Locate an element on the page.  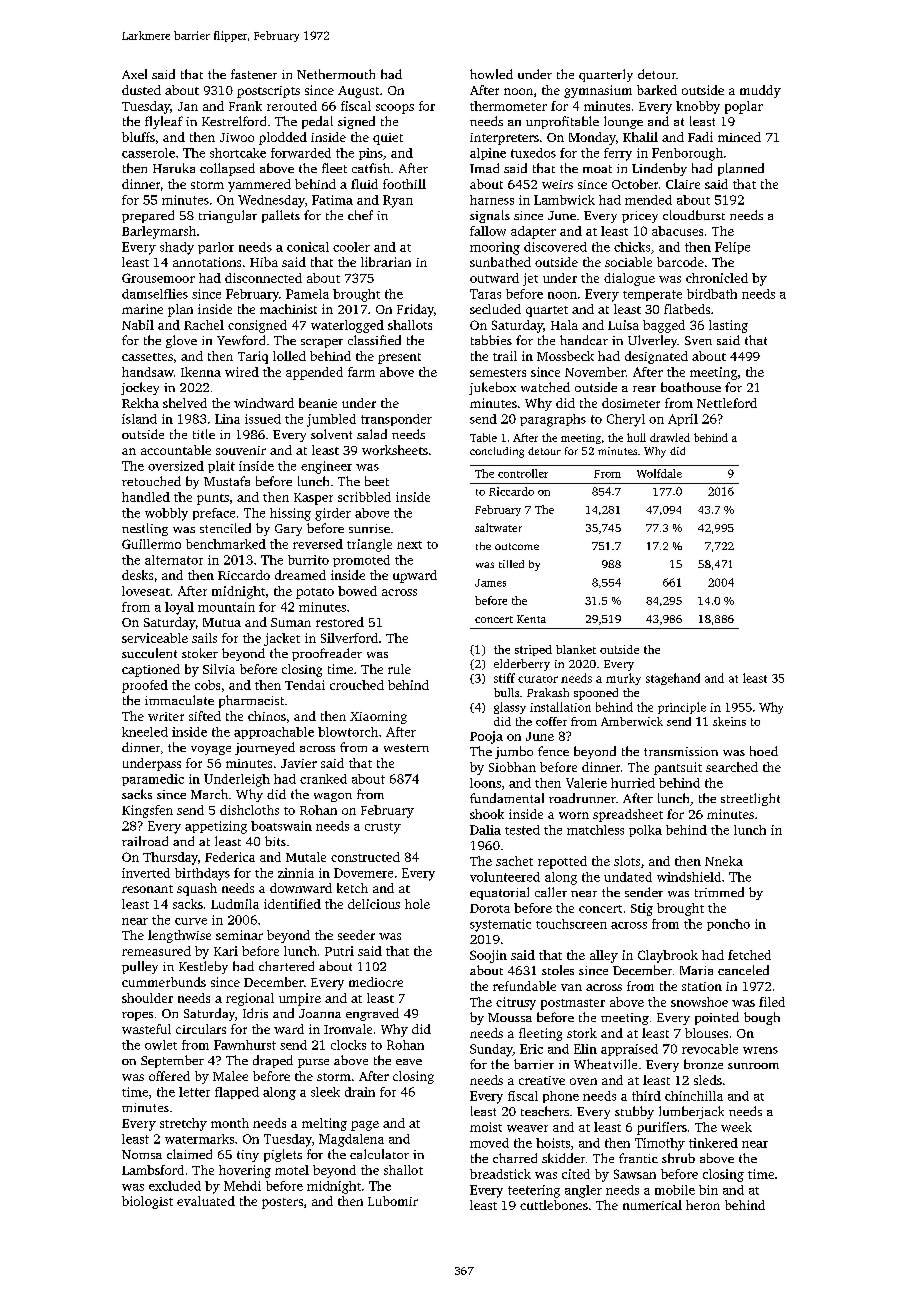
undated is located at coordinates (628, 877).
